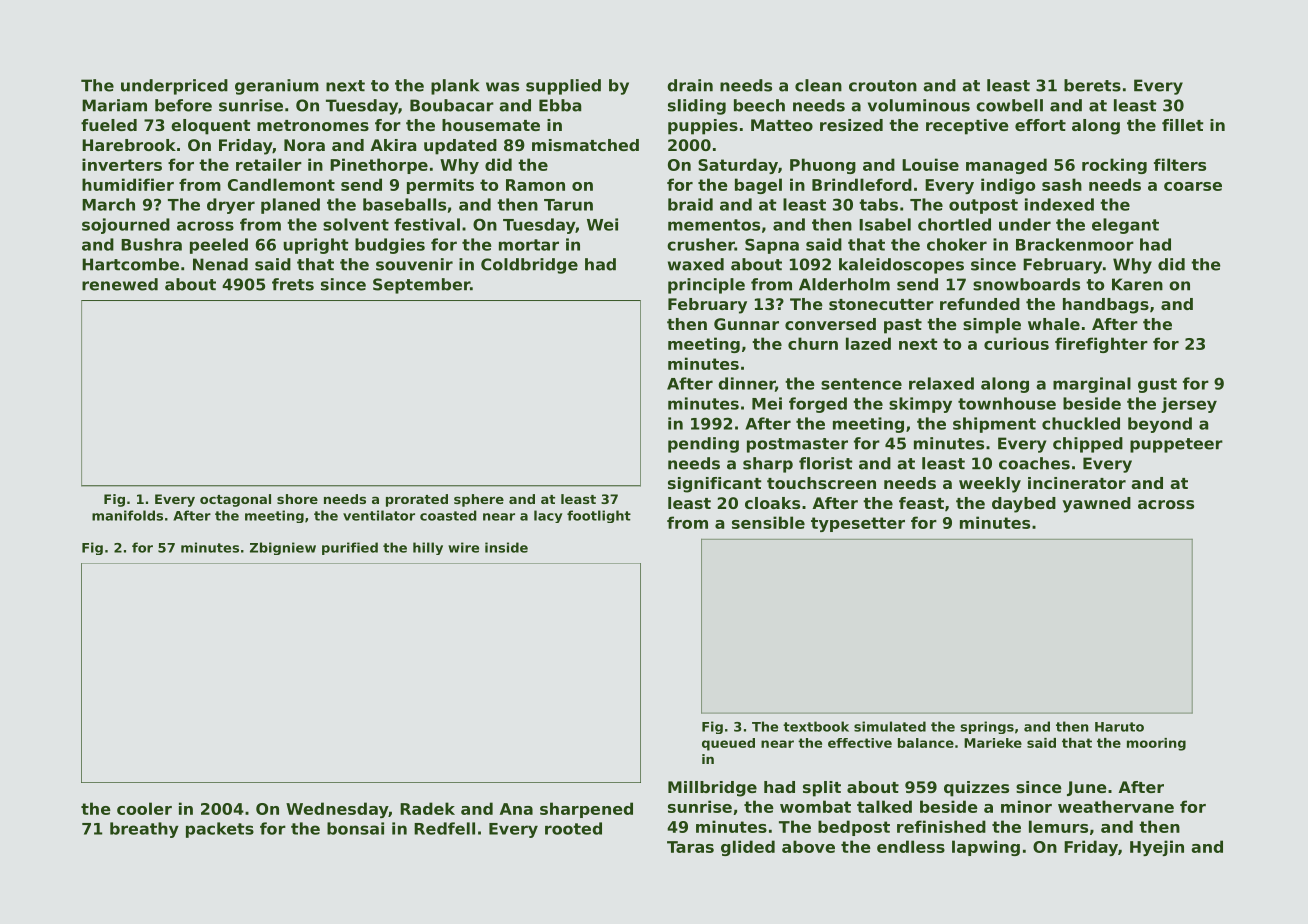 Image resolution: width=1308 pixels, height=924 pixels. I want to click on pending, so click(703, 445).
